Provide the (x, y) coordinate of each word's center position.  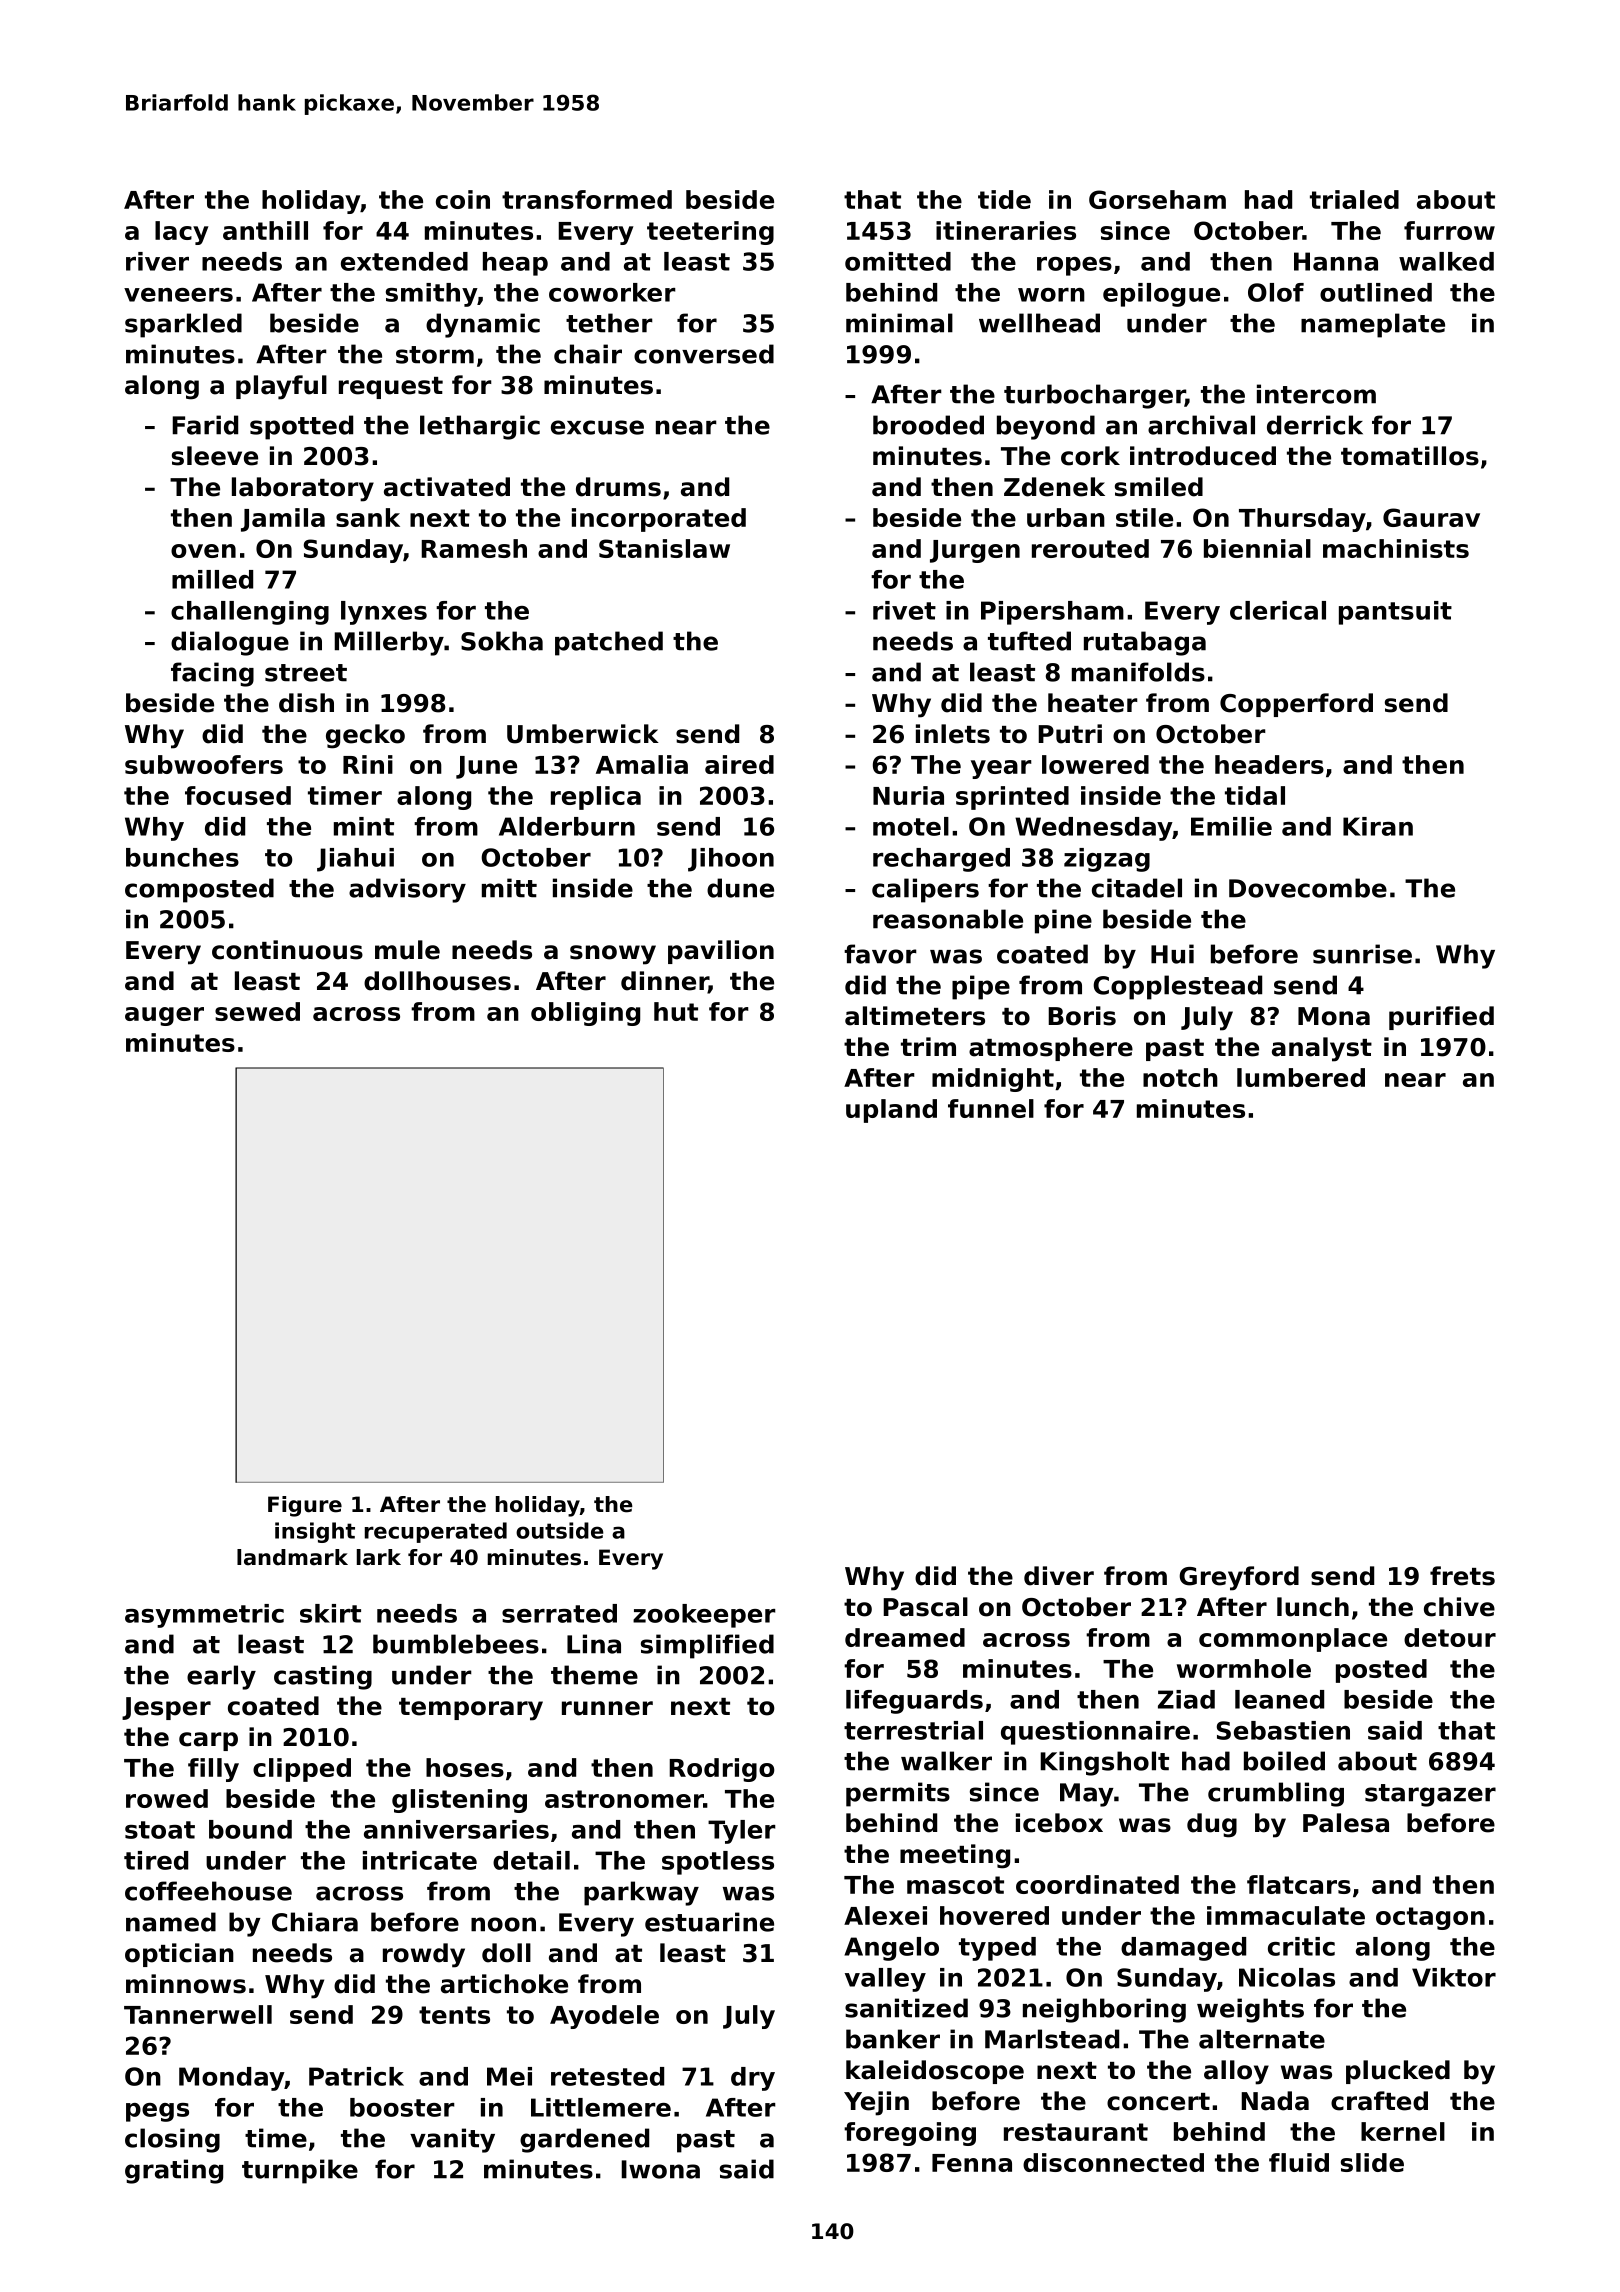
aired (739, 764)
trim (928, 1046)
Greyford (1239, 1578)
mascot (955, 1885)
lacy (182, 233)
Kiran (1378, 826)
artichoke (504, 1984)
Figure (305, 1506)
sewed (257, 1011)
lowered (1095, 764)
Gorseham (1157, 199)
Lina (594, 1644)
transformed (587, 199)
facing (212, 674)
